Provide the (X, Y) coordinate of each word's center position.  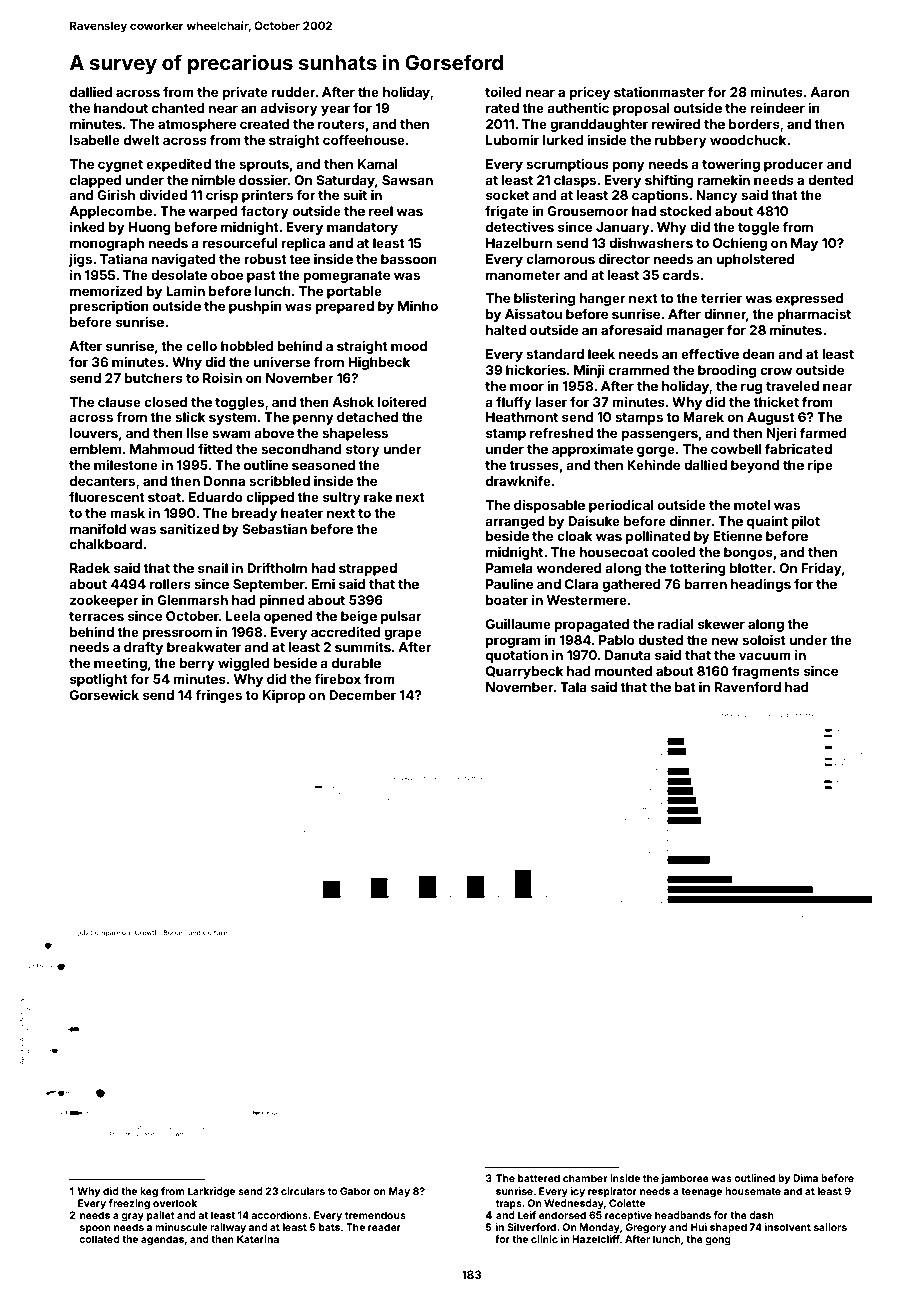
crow (776, 371)
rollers (170, 584)
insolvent (788, 1227)
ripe (820, 466)
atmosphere (197, 125)
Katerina (258, 1239)
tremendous (375, 1215)
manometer (523, 275)
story (363, 451)
